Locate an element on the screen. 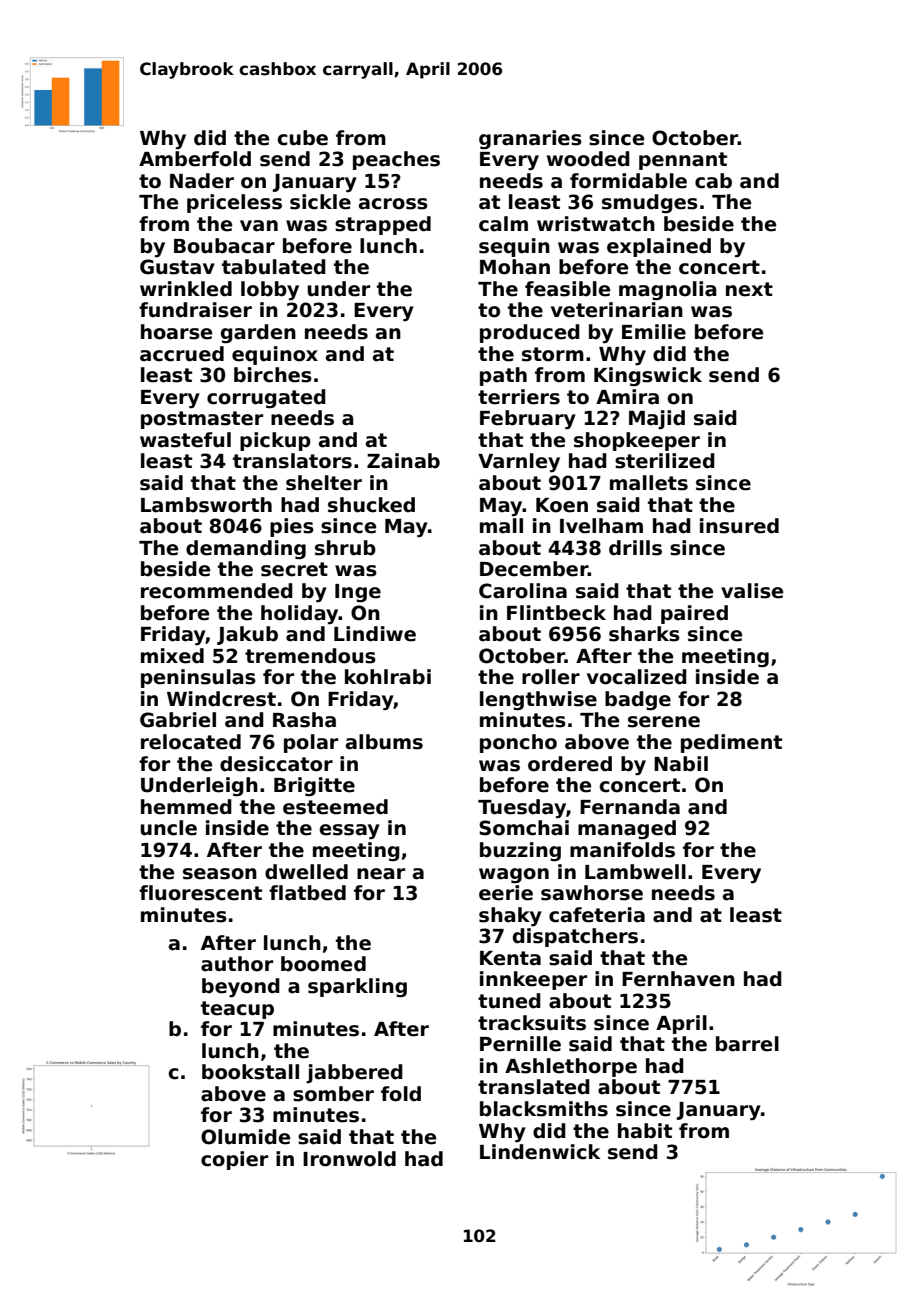 This screenshot has width=924, height=1311. priceless is located at coordinates (234, 203).
